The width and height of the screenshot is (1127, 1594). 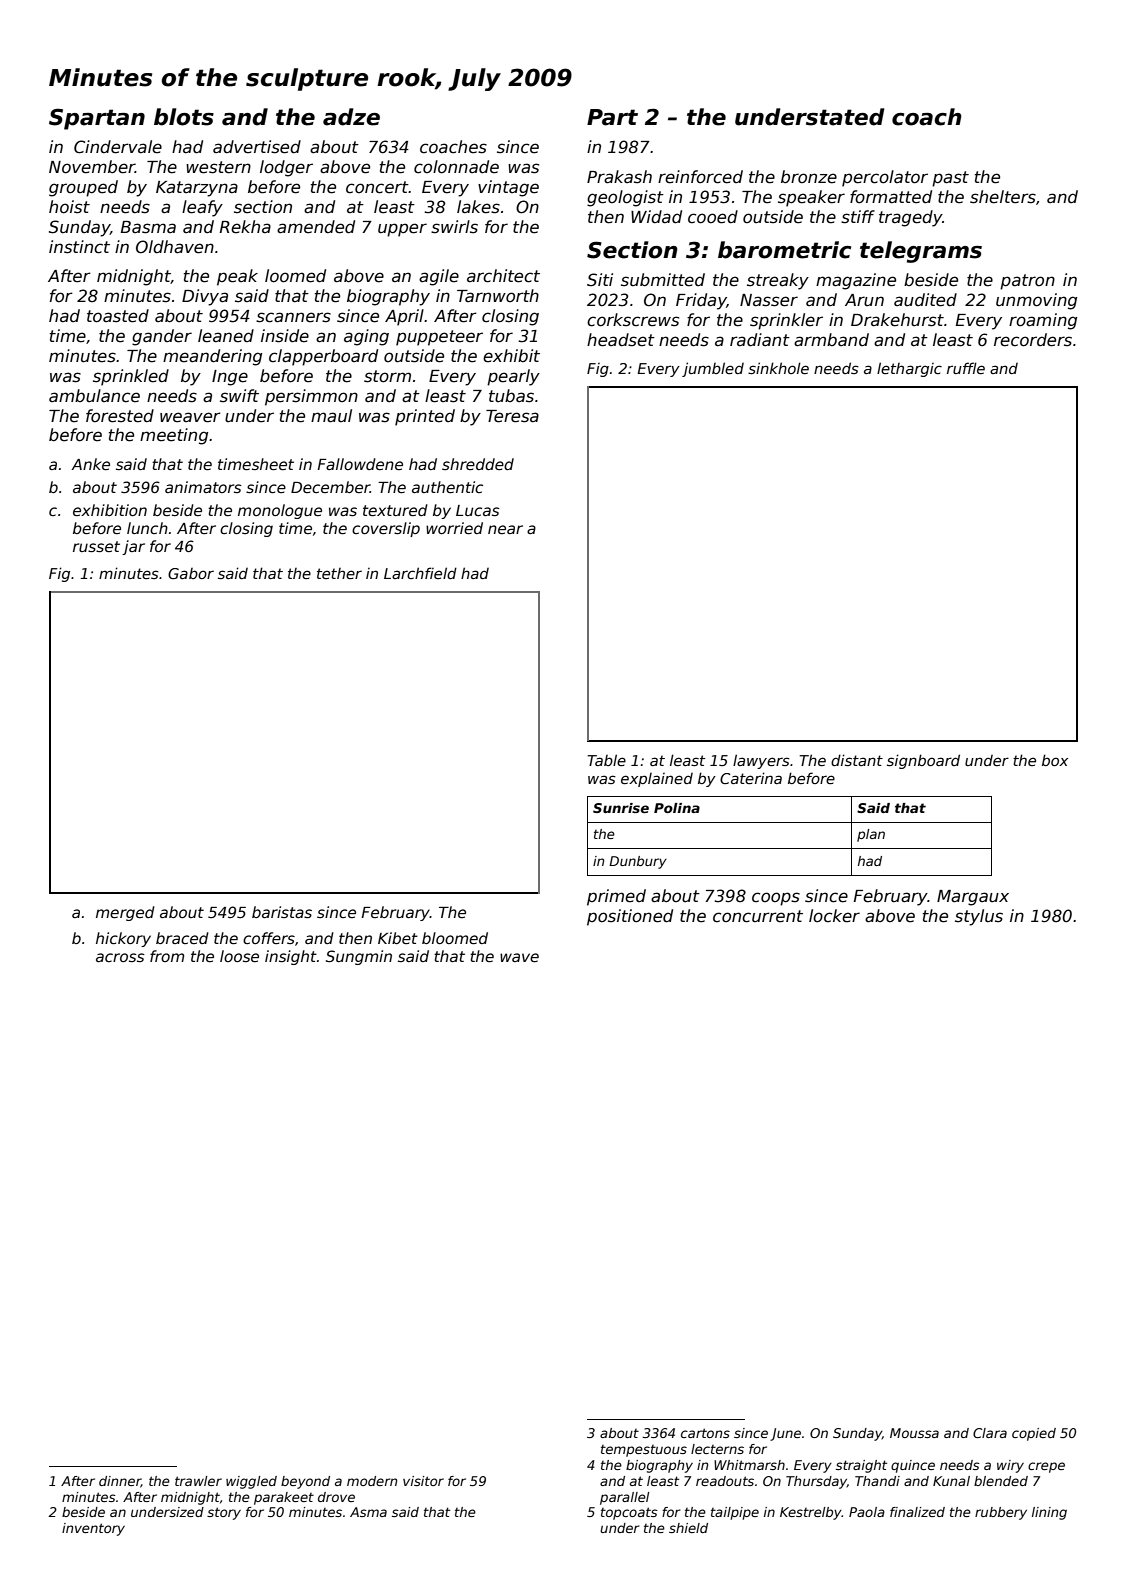 What do you see at coordinates (979, 917) in the screenshot?
I see `stylus` at bounding box center [979, 917].
